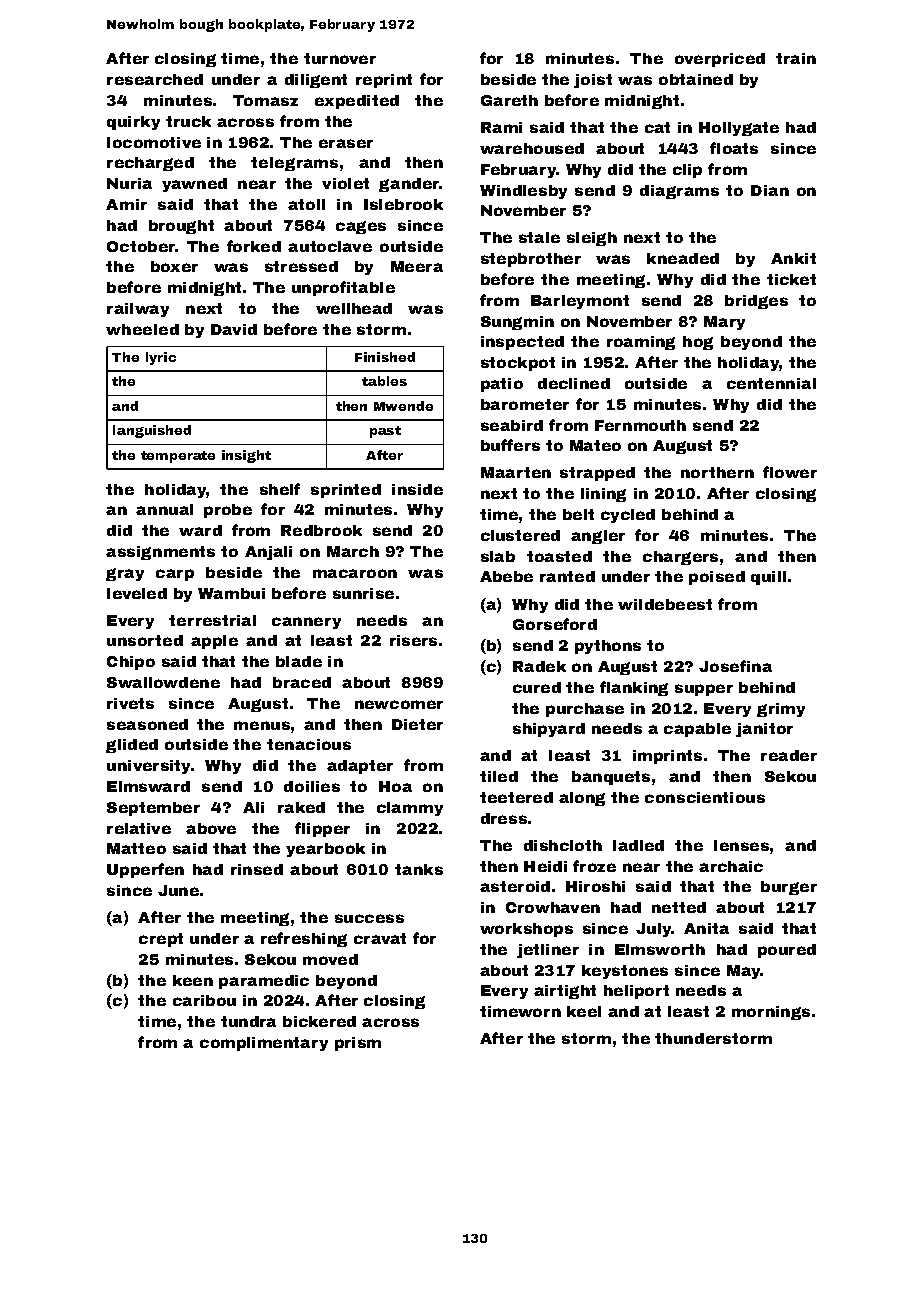 The height and width of the screenshot is (1314, 924). Describe the element at coordinates (770, 190) in the screenshot. I see `Dian` at that location.
